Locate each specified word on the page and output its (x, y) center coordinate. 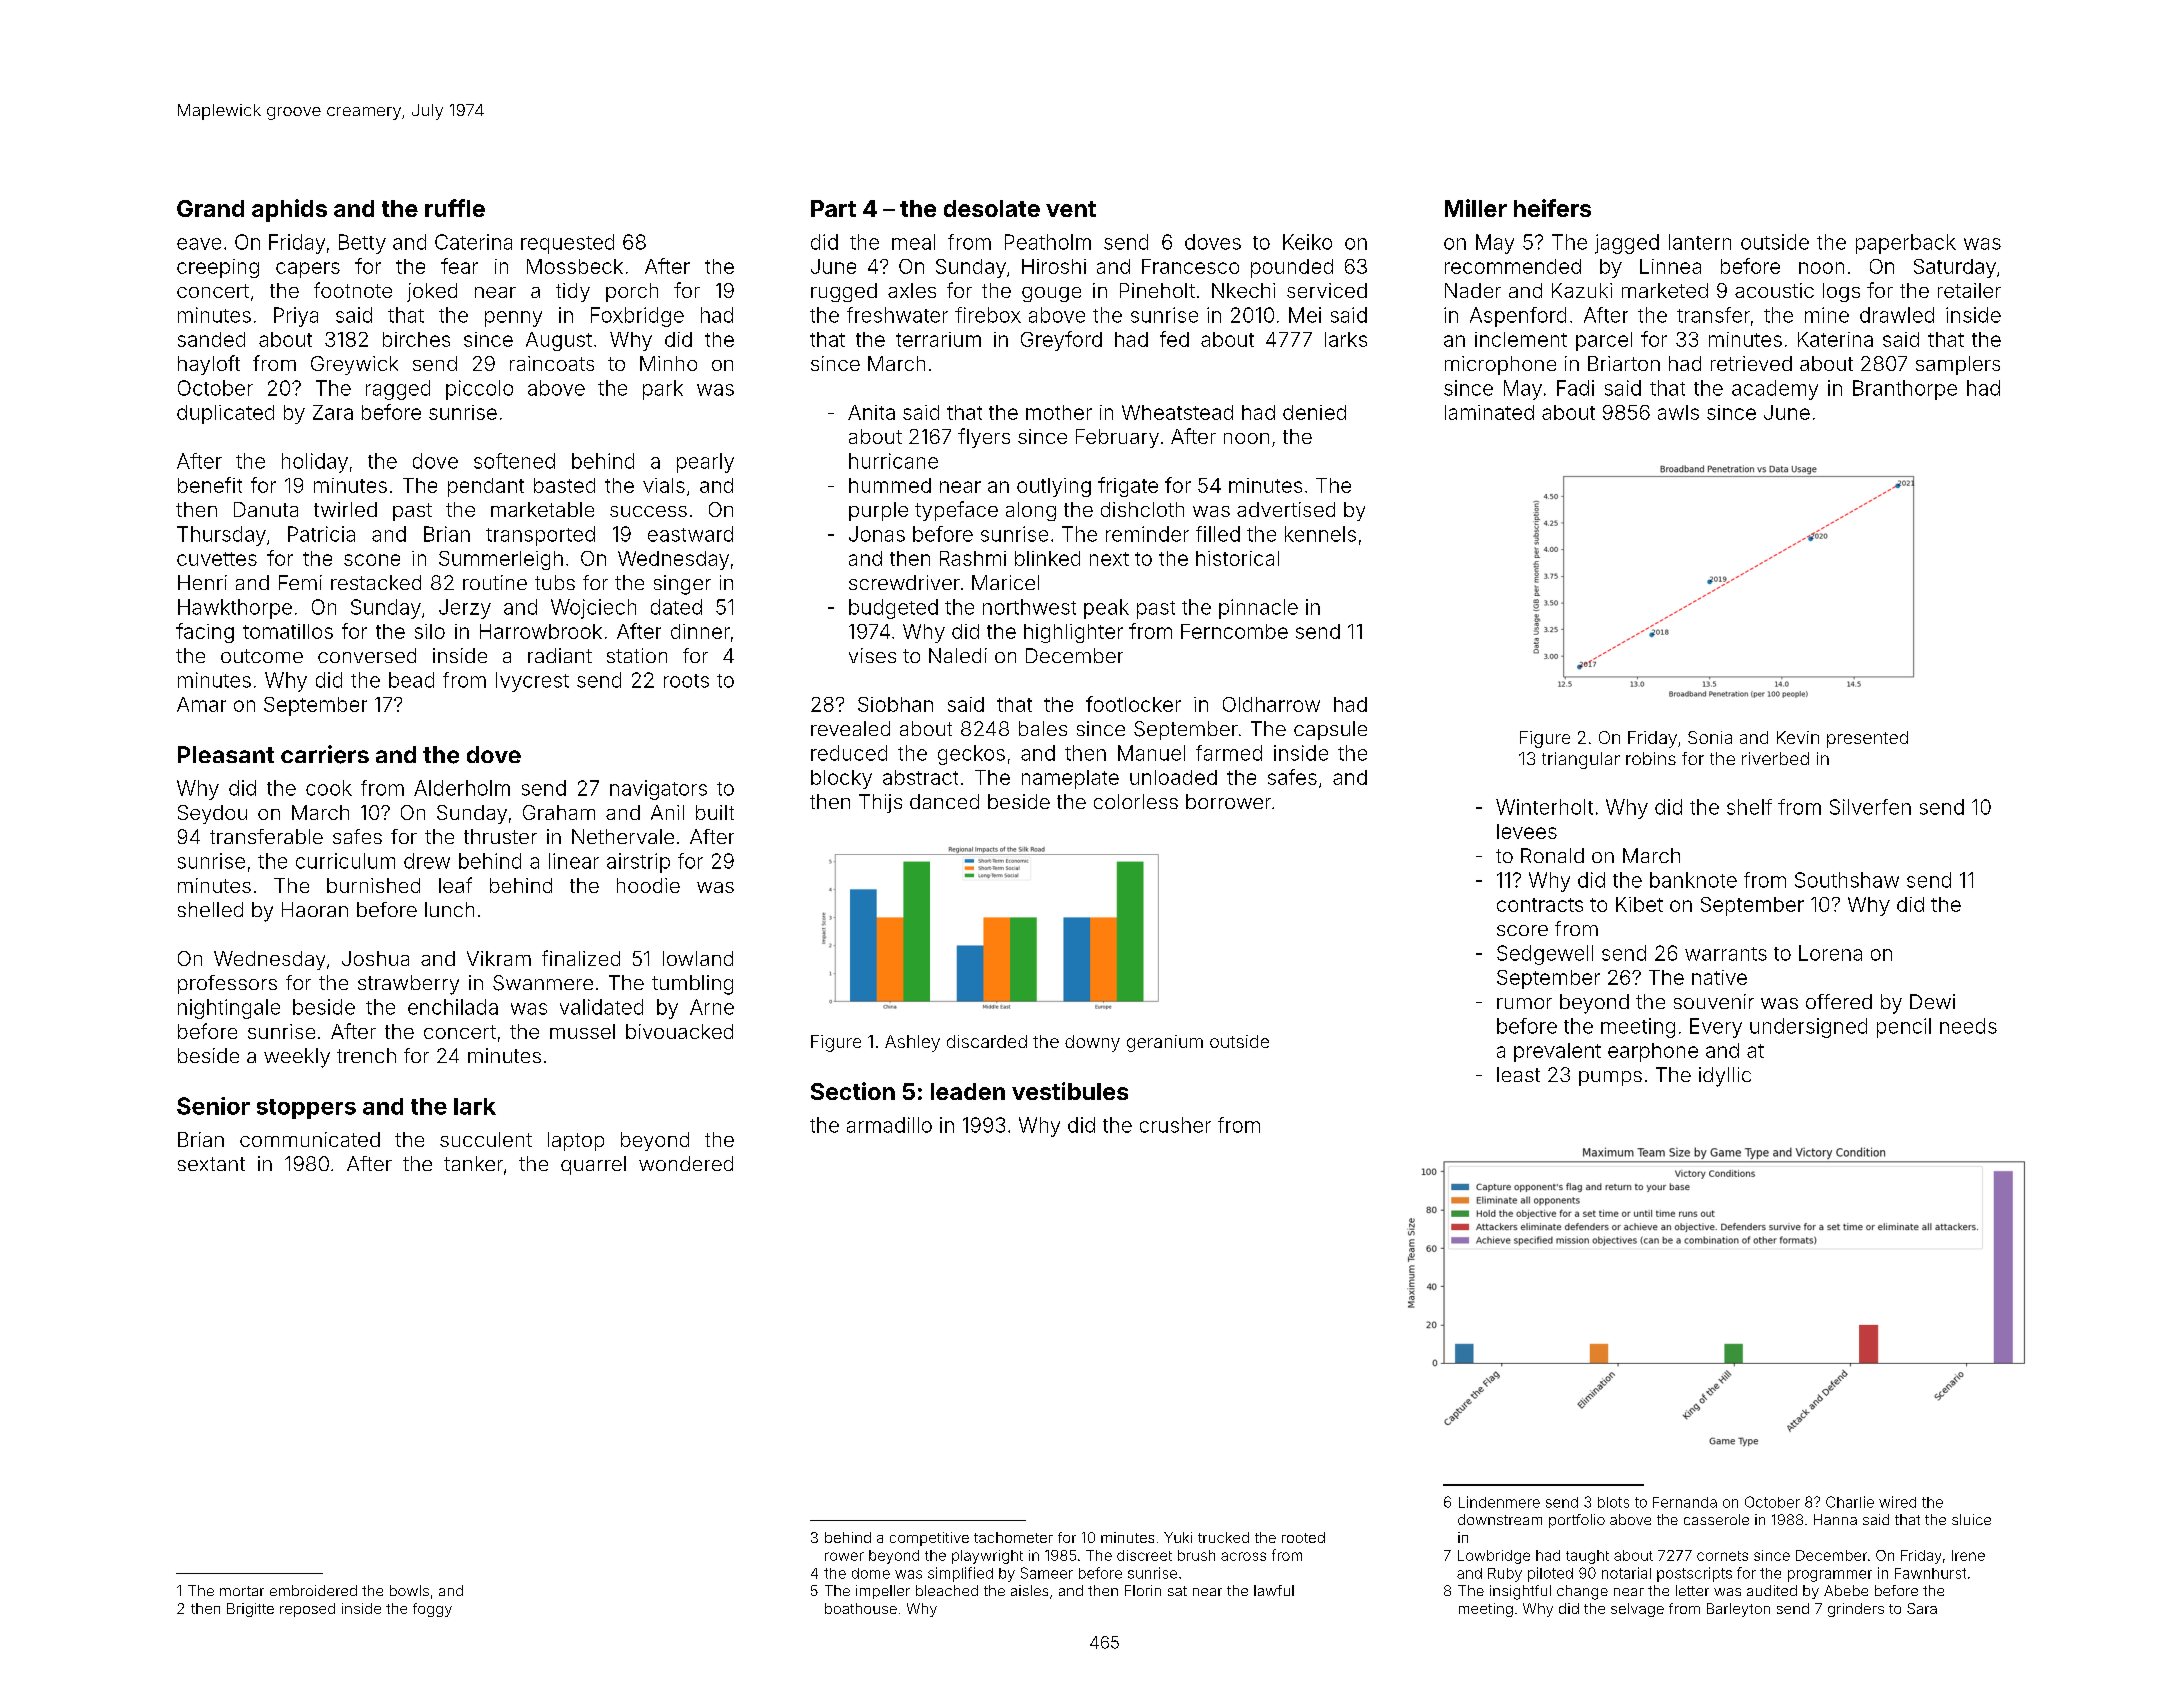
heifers (1552, 208)
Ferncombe (1234, 631)
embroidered (313, 1590)
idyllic (1725, 1077)
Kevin (1798, 737)
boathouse (861, 1608)
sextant (211, 1164)
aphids (289, 210)
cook (329, 788)
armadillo (889, 1125)
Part (833, 208)
